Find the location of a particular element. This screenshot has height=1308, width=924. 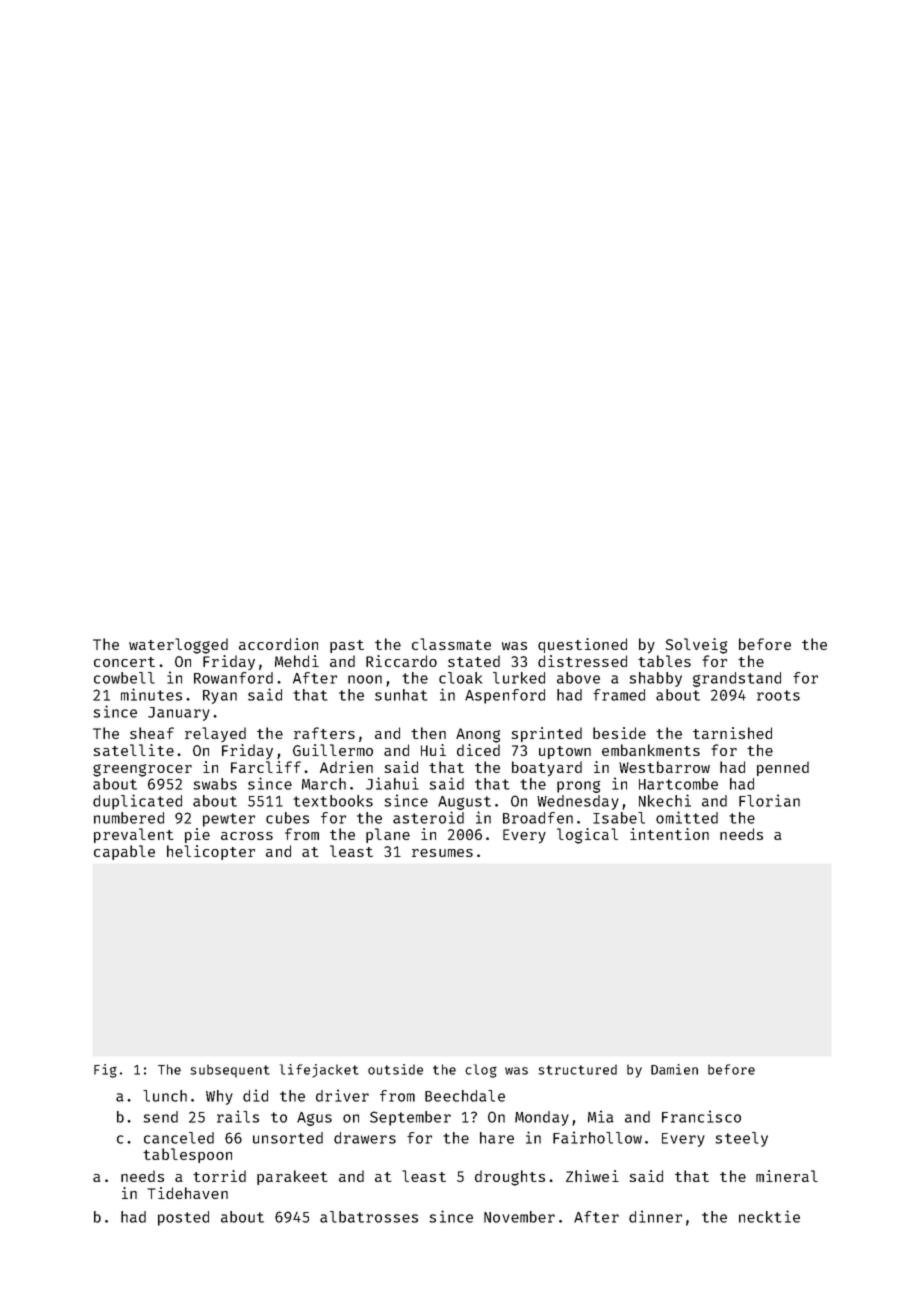

swabs is located at coordinates (215, 784).
